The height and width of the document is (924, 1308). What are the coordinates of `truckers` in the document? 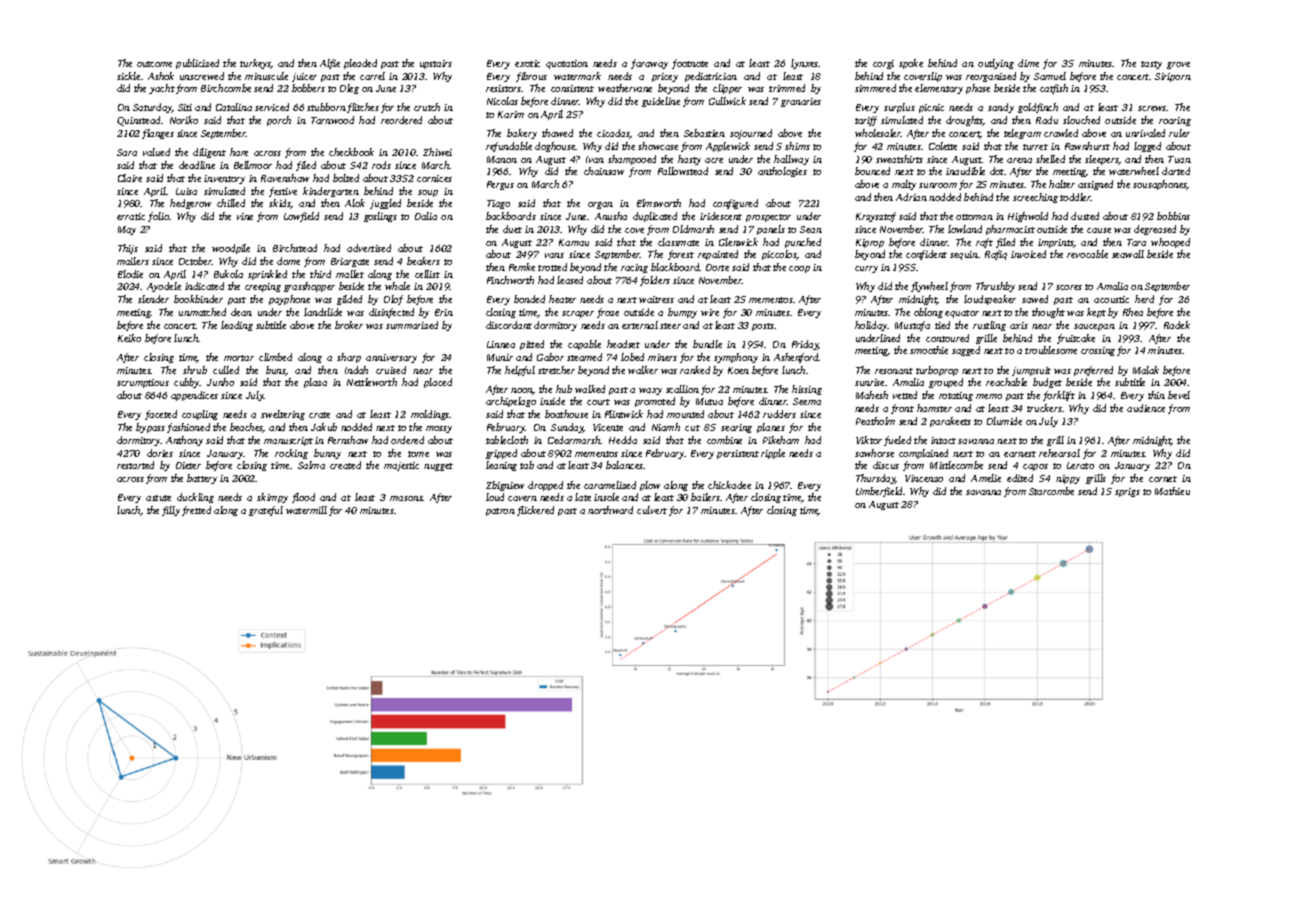 It's located at (1044, 408).
